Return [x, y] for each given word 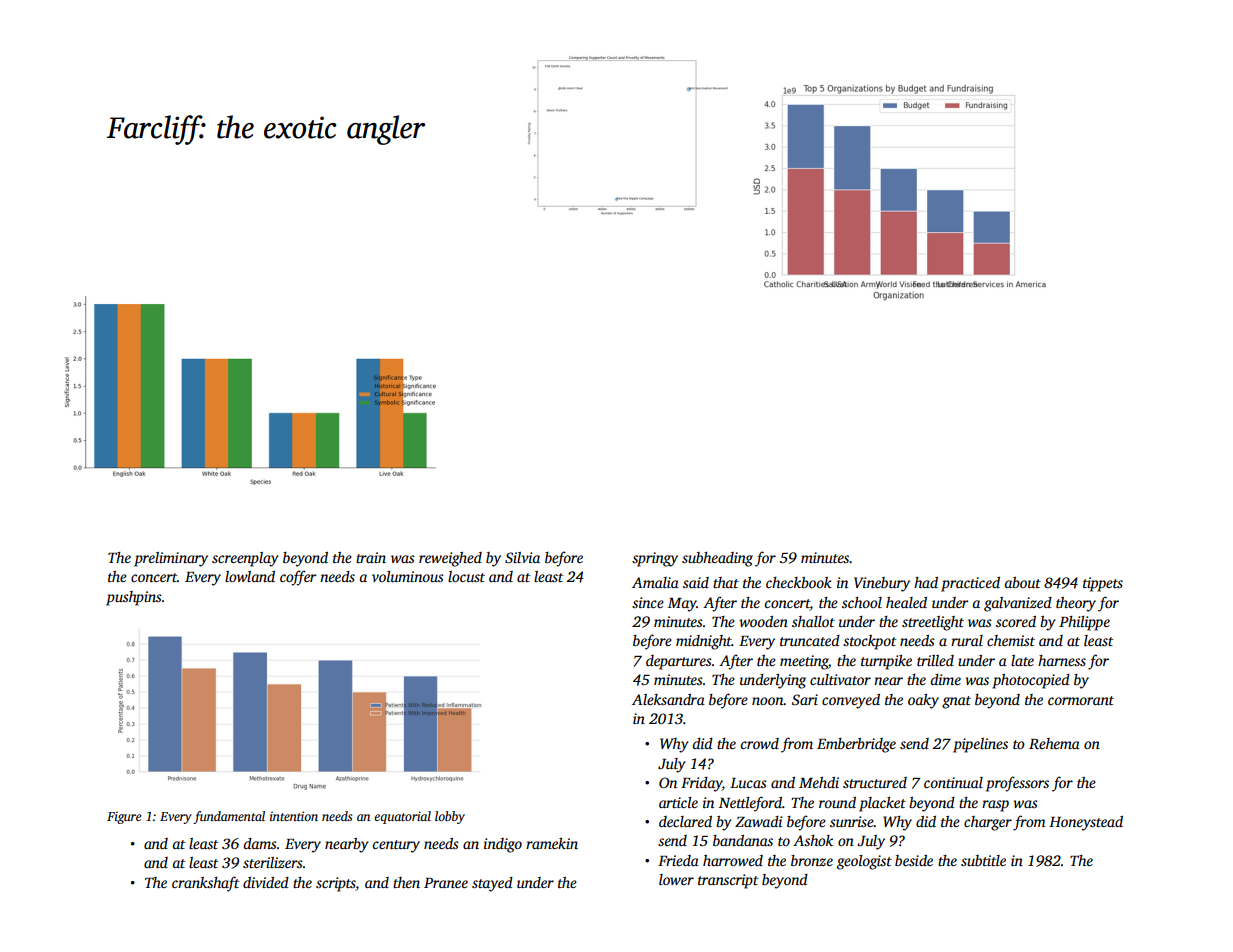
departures [679, 662]
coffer [298, 578]
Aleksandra [668, 699]
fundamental [229, 817]
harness [1062, 660]
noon [768, 701]
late [1022, 660]
